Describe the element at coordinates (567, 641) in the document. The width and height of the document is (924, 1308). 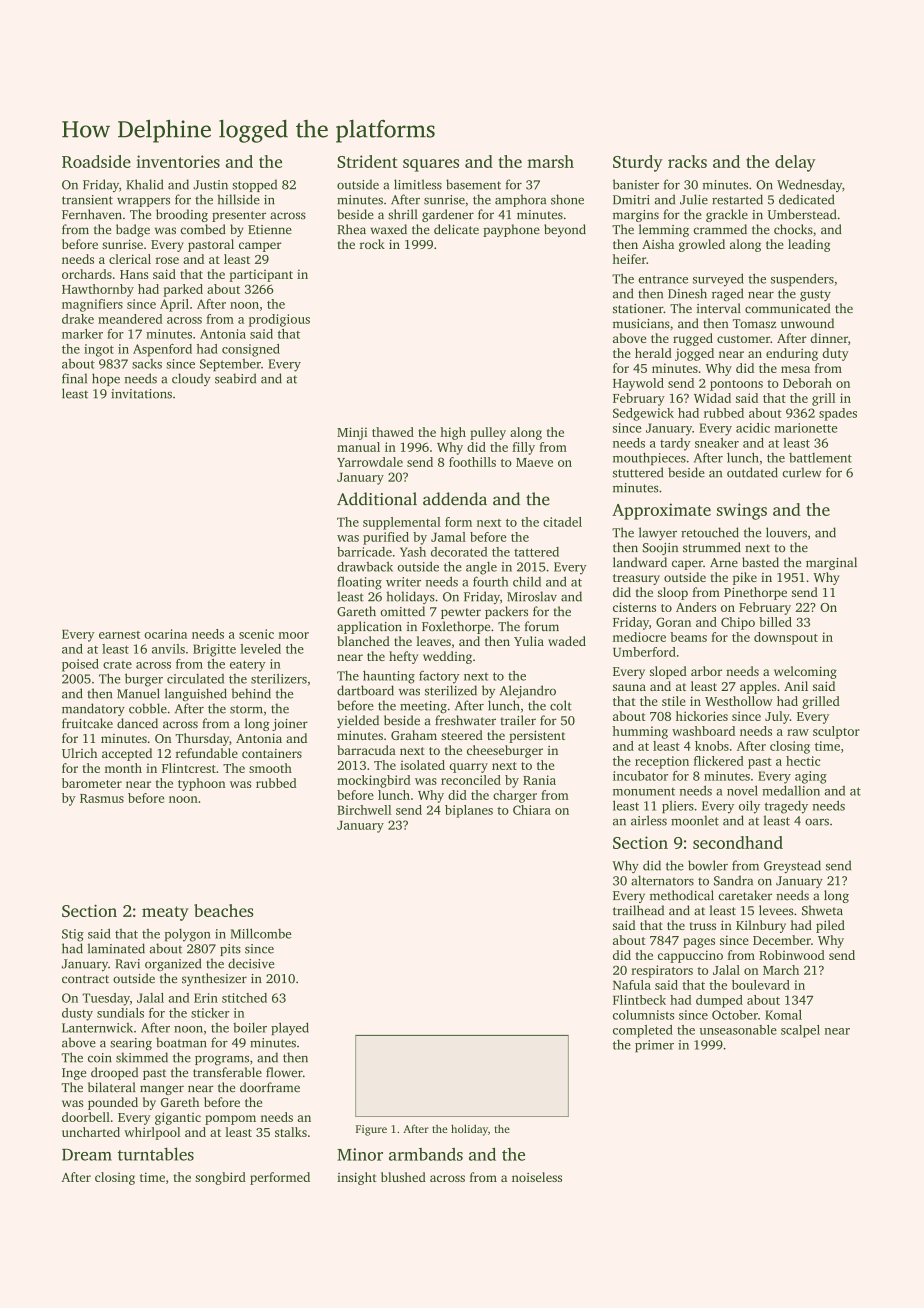
I see `waded` at that location.
